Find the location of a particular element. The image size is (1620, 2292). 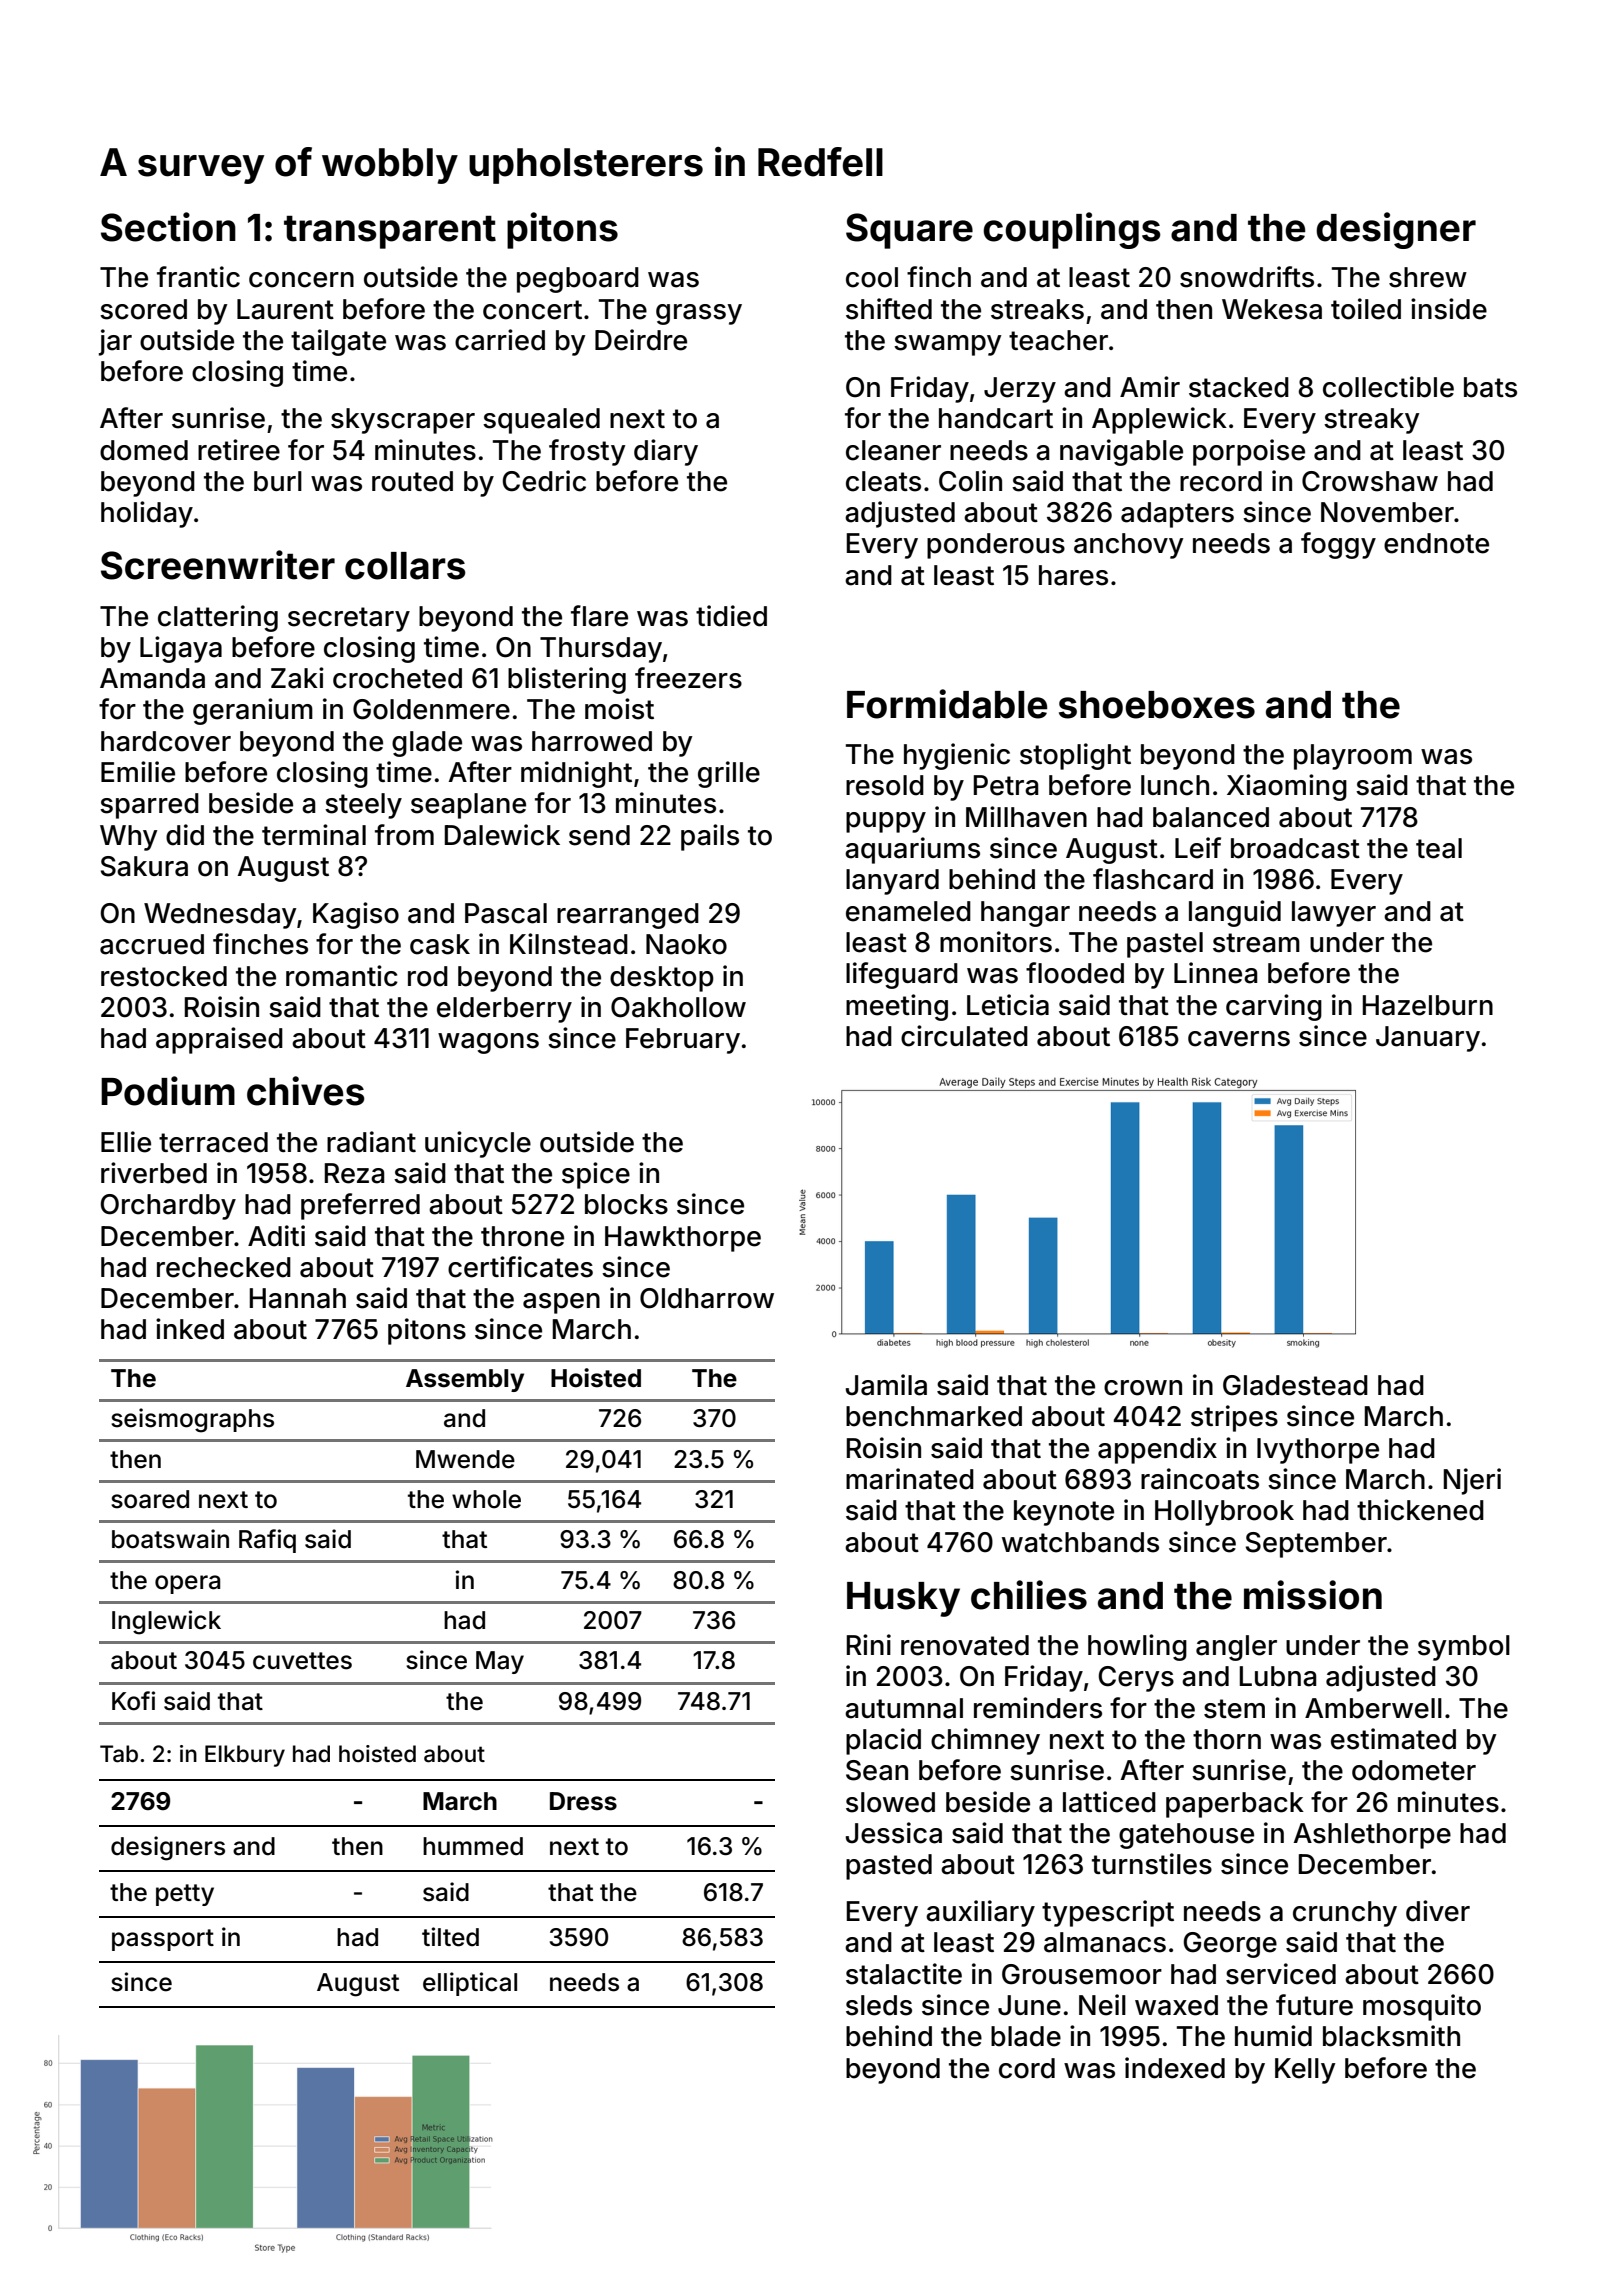

collectible is located at coordinates (1388, 387).
